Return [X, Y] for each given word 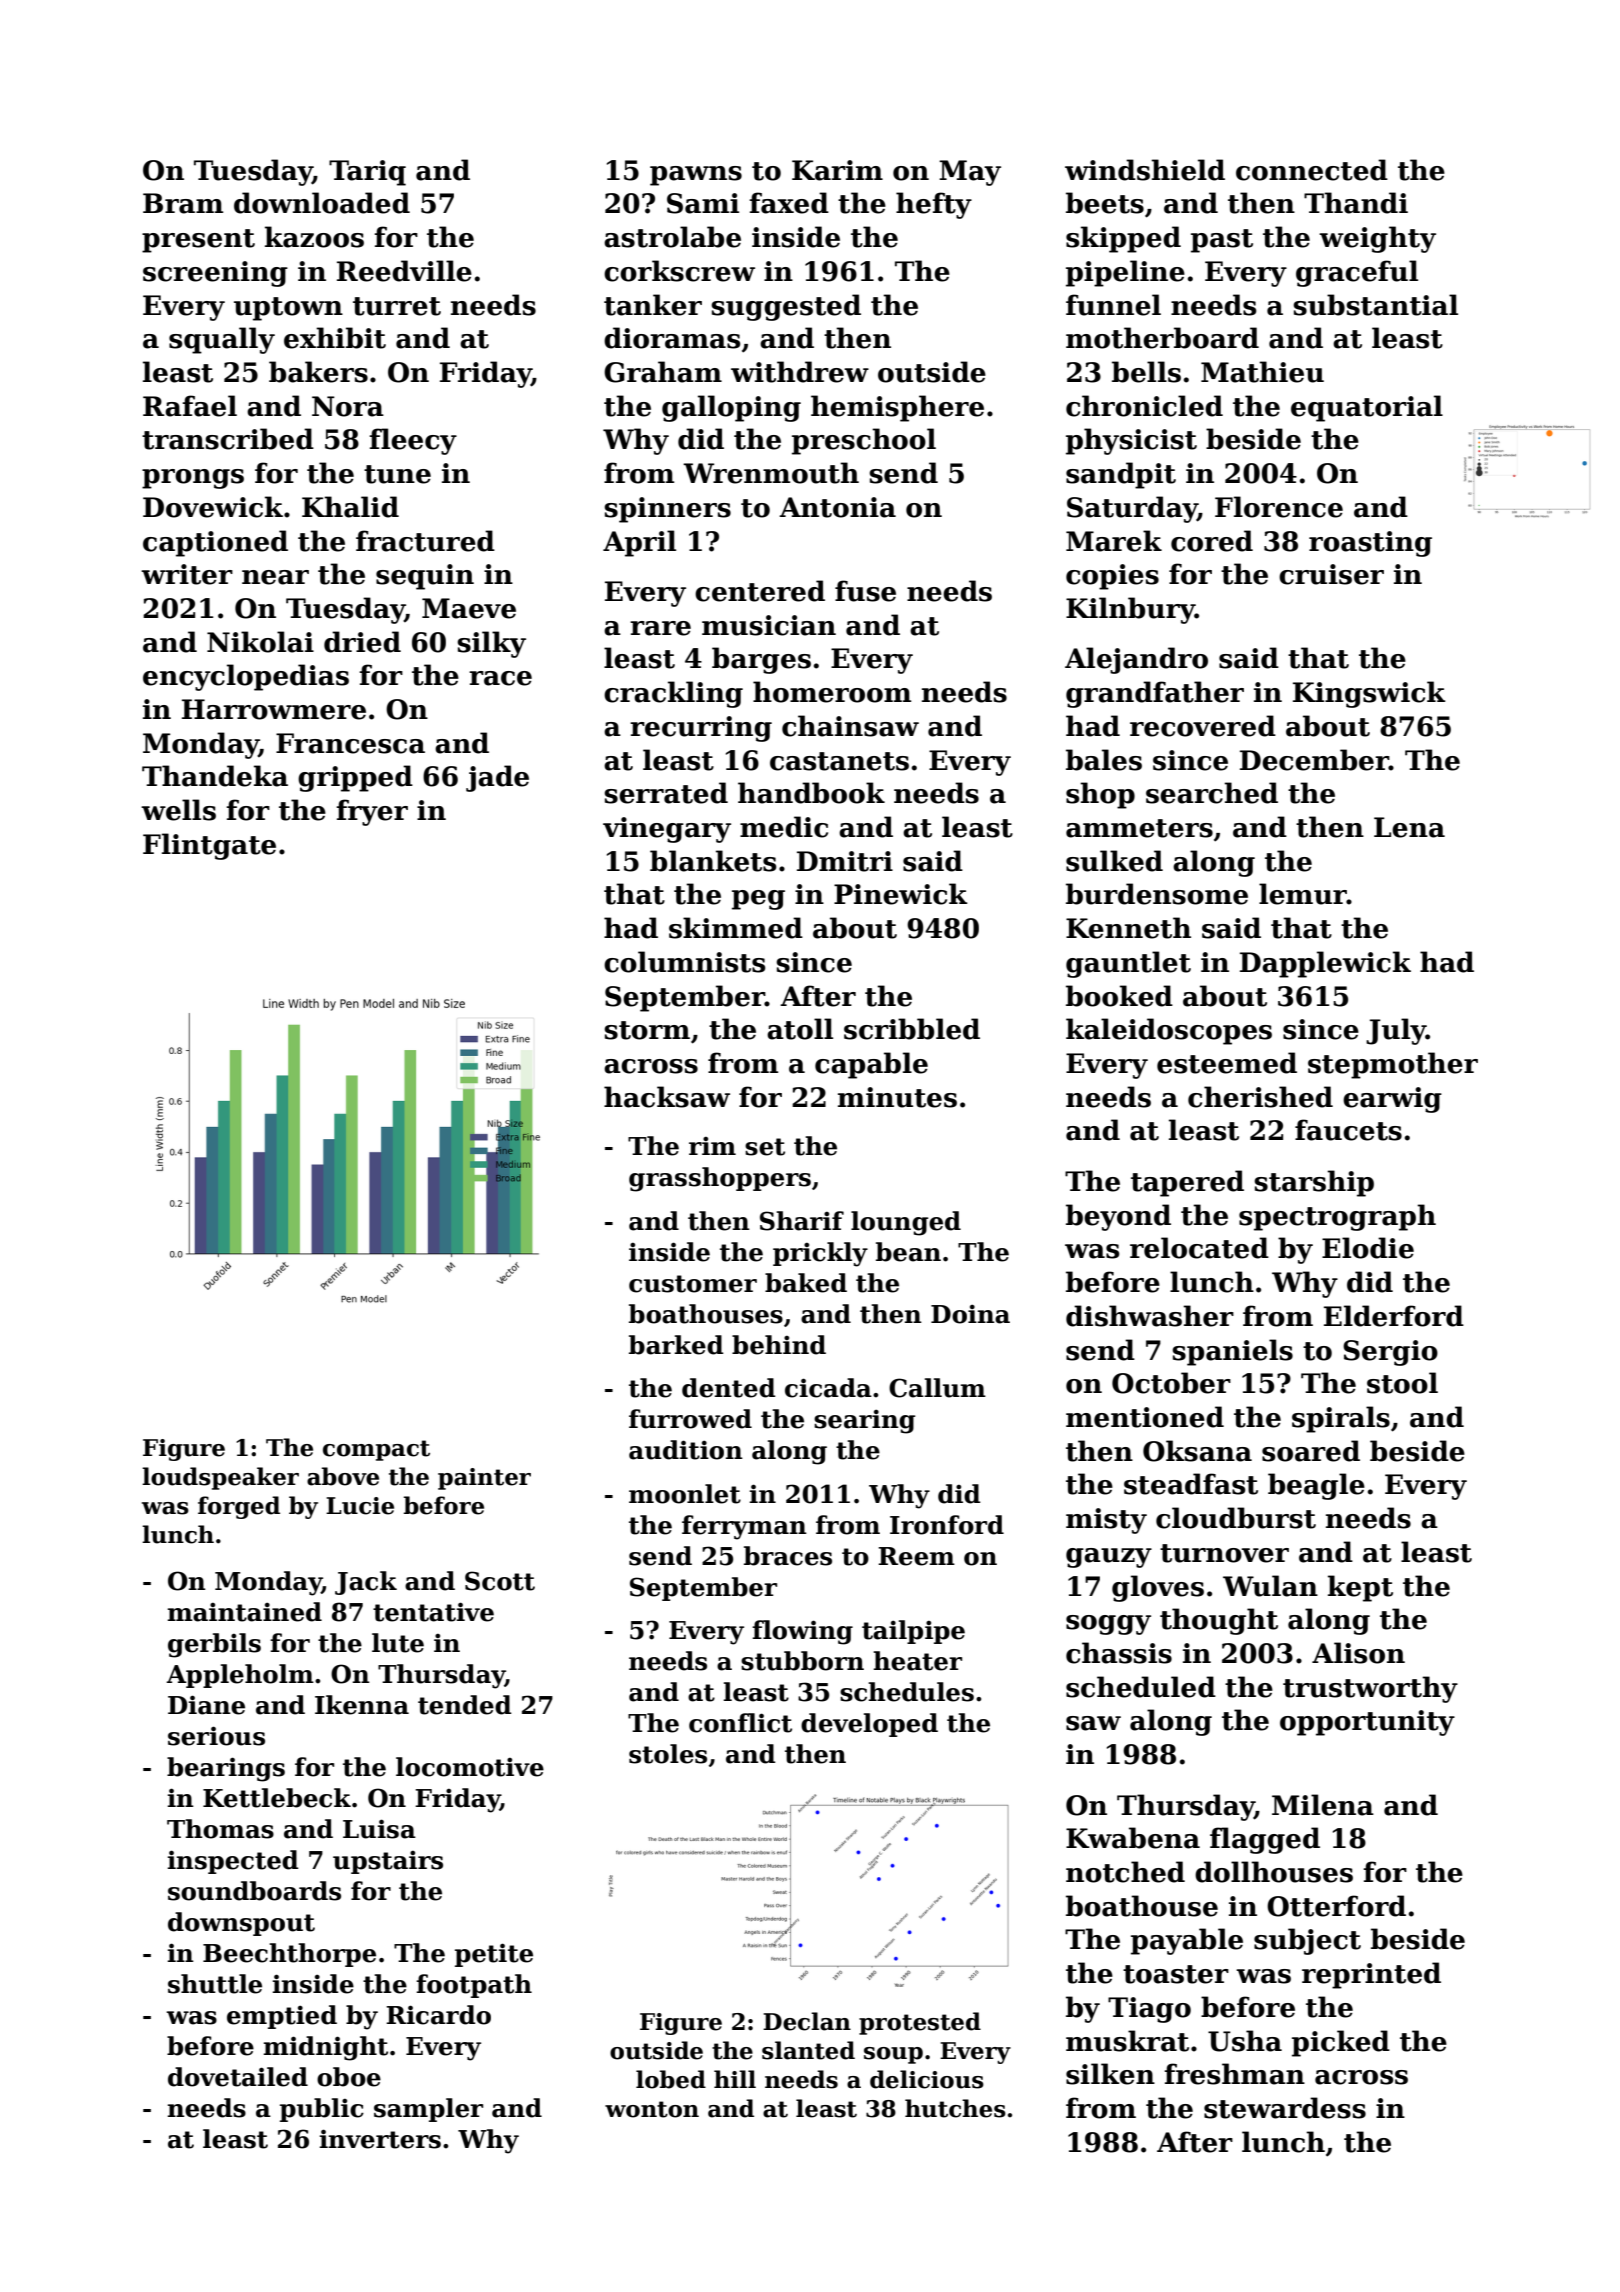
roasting [1370, 544]
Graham [663, 372]
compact [376, 1450]
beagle [1316, 1486]
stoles [668, 1754]
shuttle [215, 1984]
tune [397, 474]
